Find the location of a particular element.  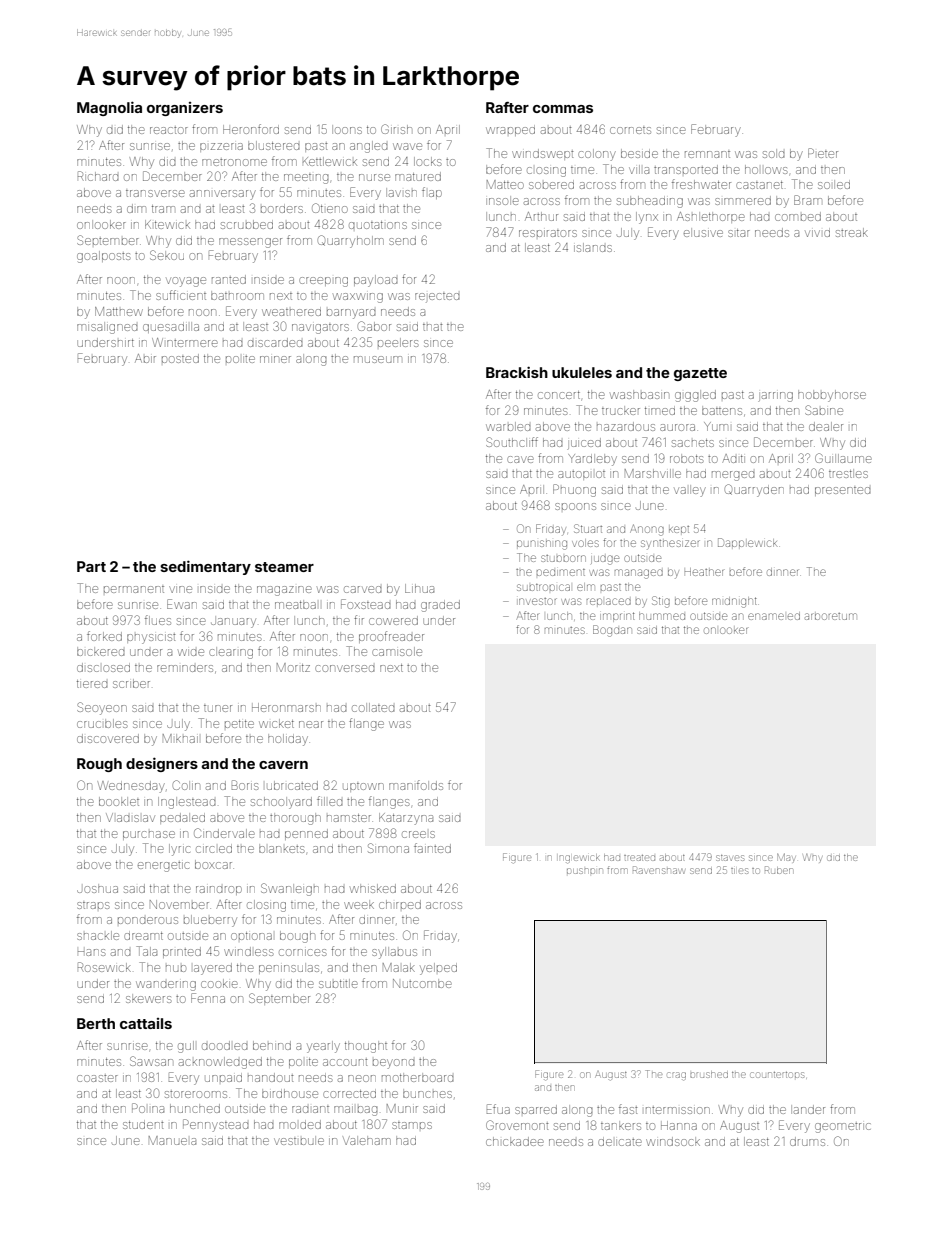

Cindervale is located at coordinates (224, 833).
